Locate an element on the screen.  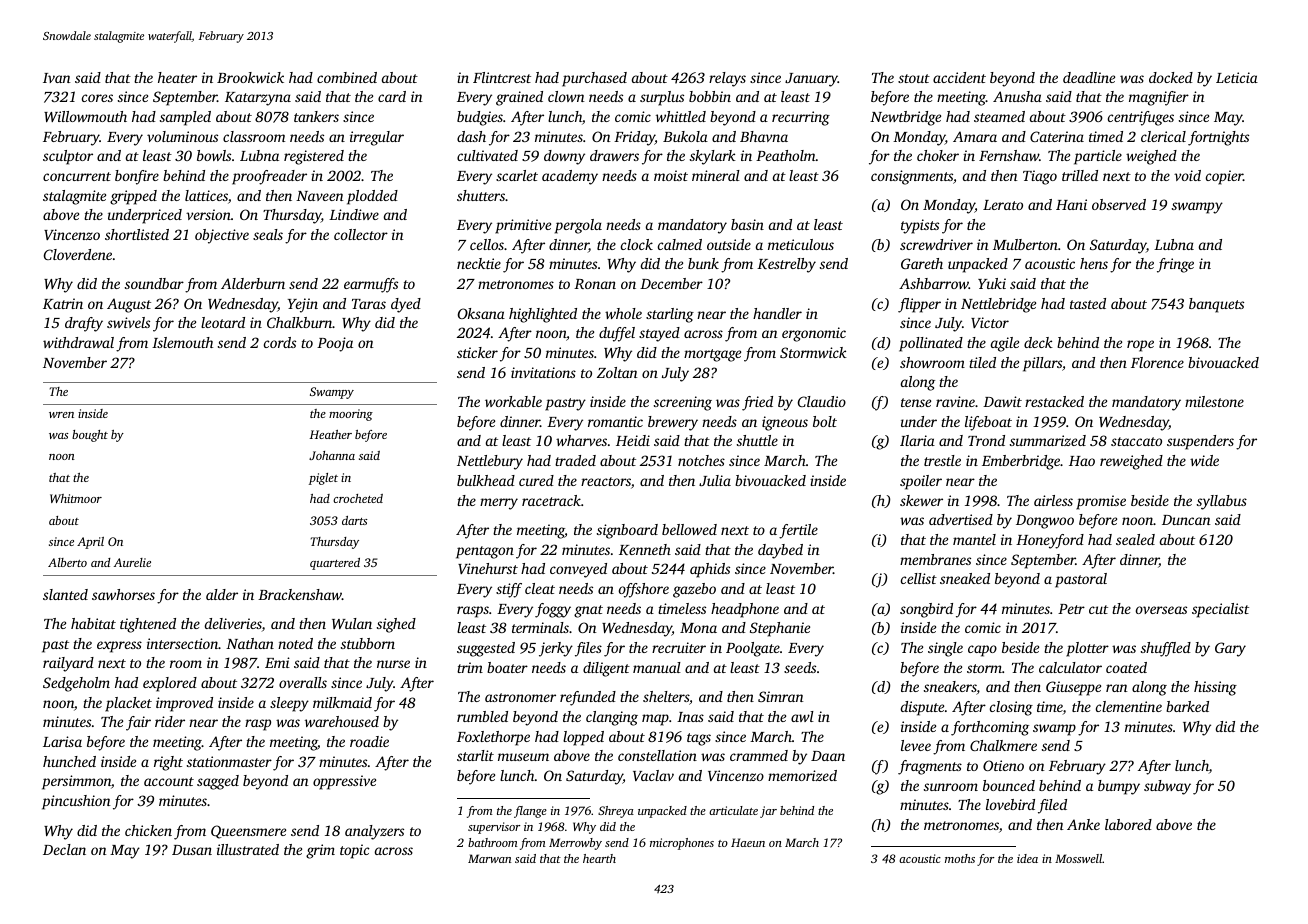
sticker is located at coordinates (477, 352).
